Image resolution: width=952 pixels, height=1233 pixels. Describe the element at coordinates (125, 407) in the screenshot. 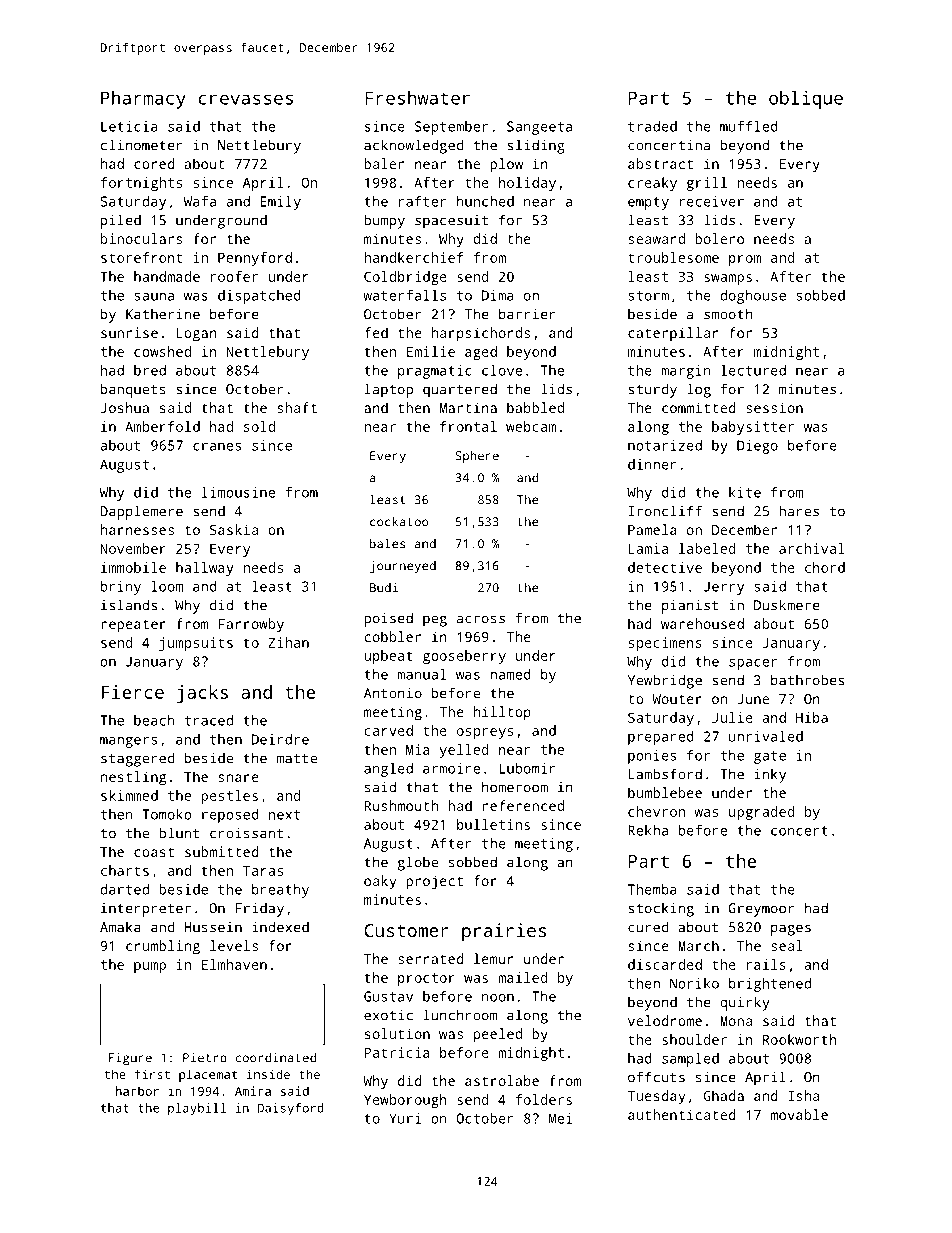

I see `Joshua` at that location.
